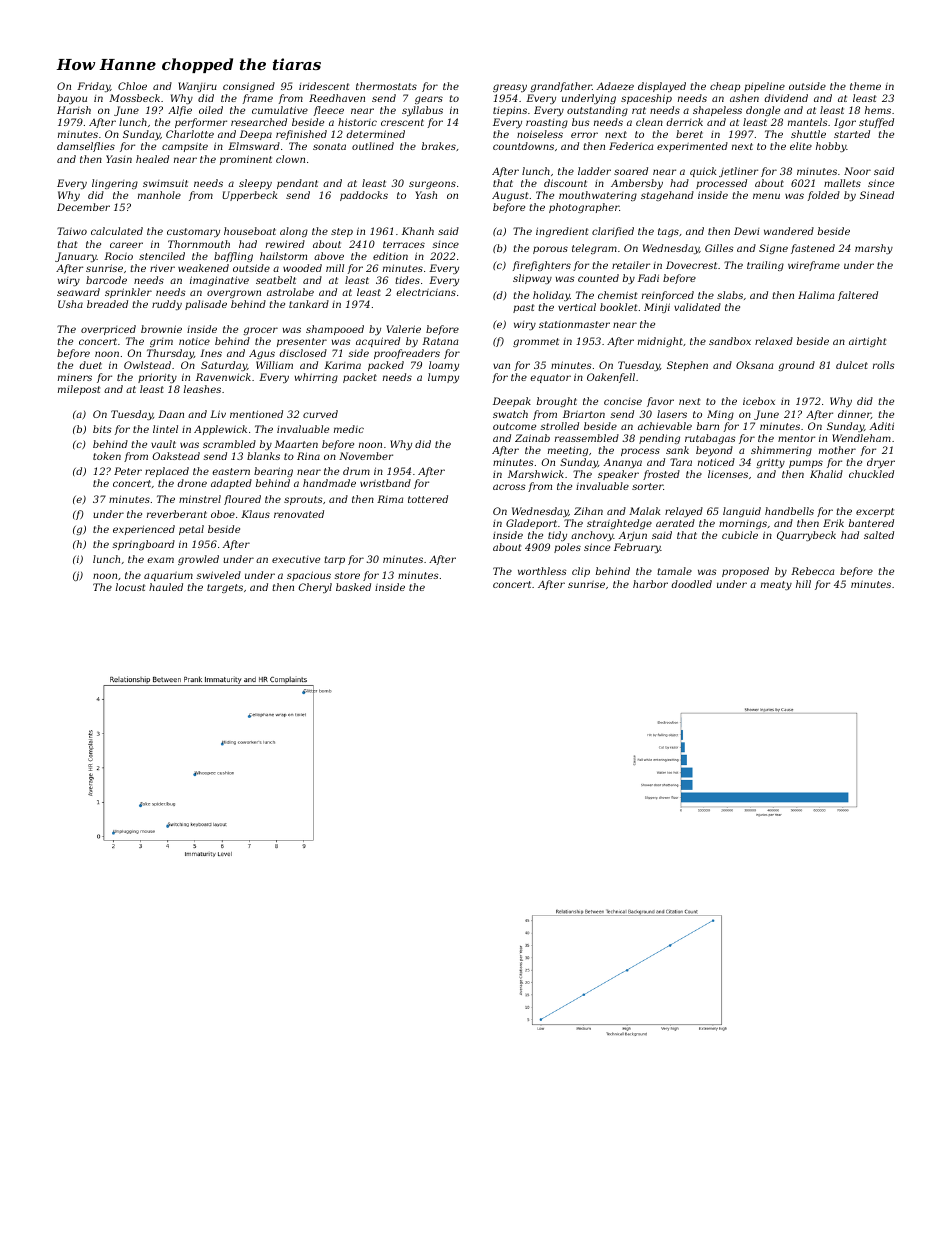 This screenshot has height=1233, width=952. Describe the element at coordinates (337, 98) in the screenshot. I see `Reedhaven` at that location.
